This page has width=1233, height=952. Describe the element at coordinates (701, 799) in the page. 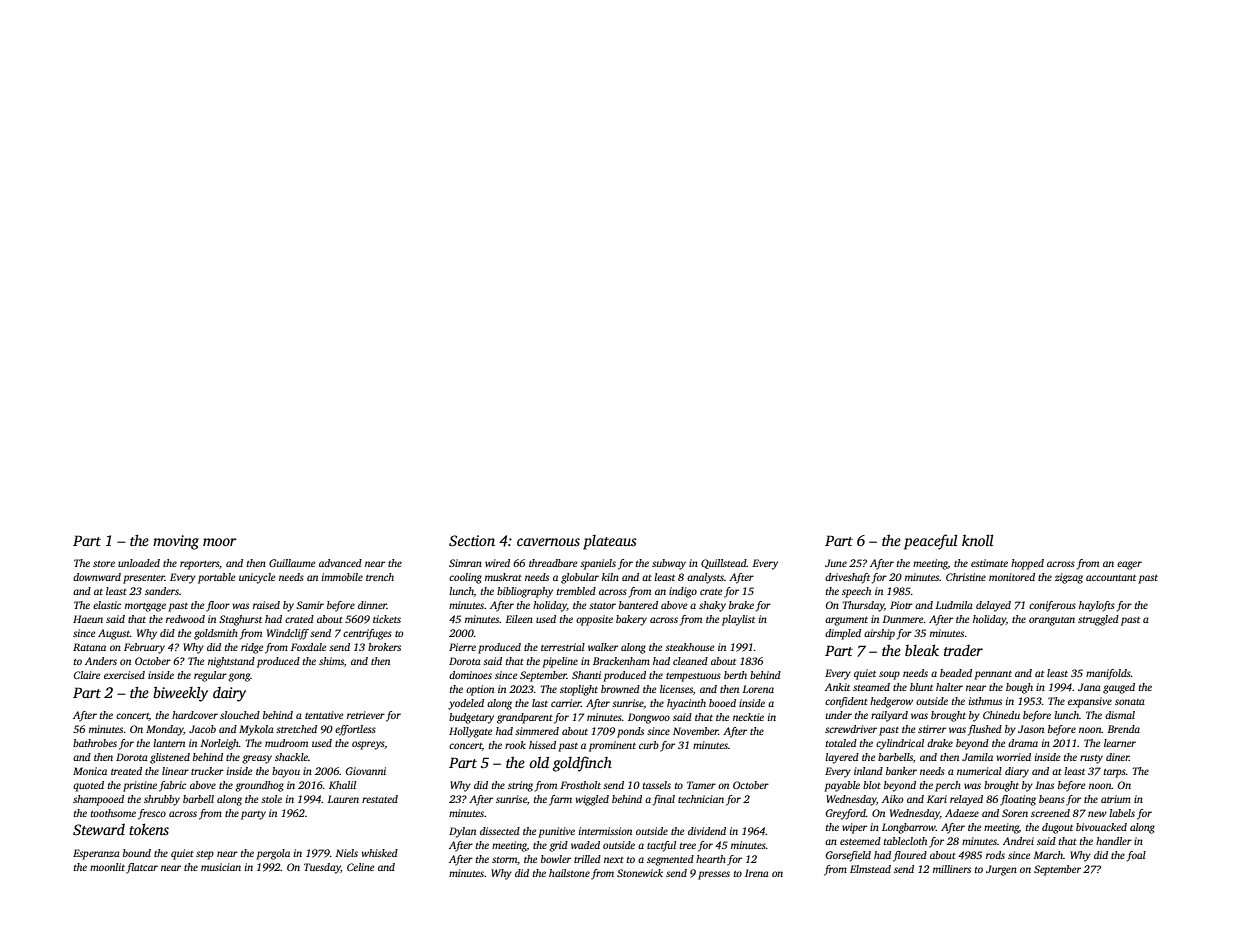

I see `technician` at that location.
